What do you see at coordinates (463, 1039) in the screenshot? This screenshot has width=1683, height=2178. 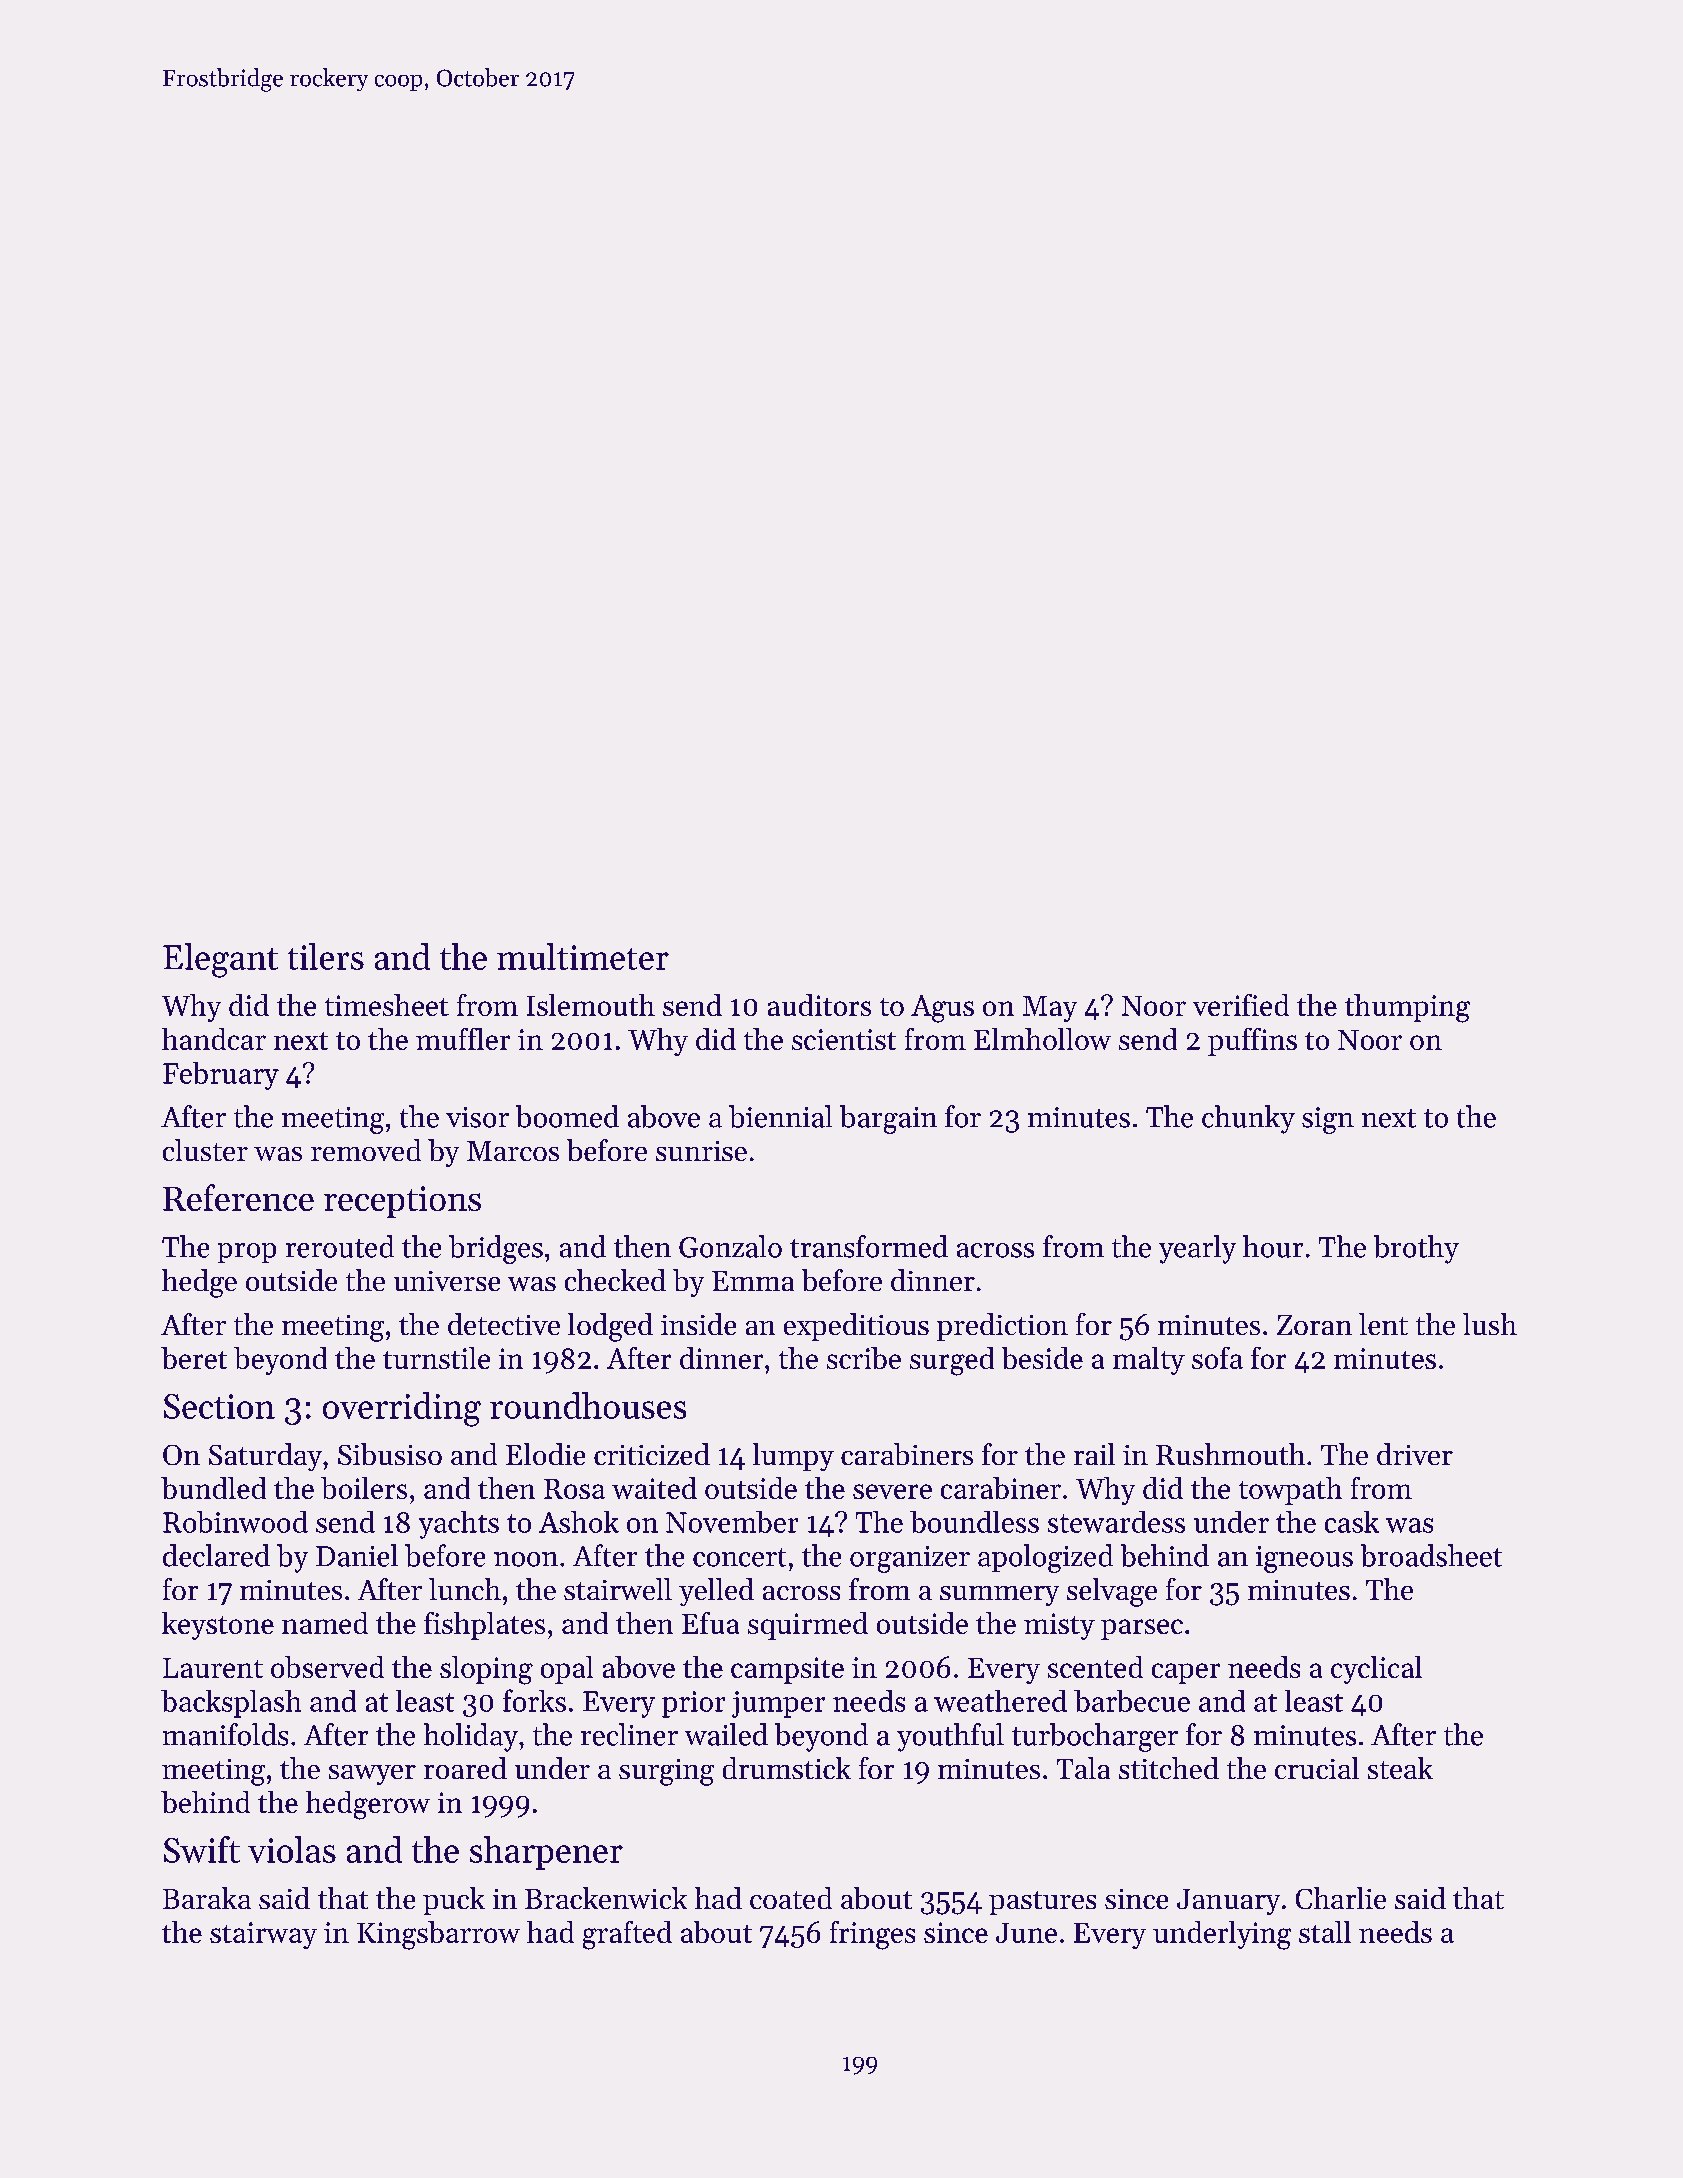 I see `muffler` at bounding box center [463, 1039].
